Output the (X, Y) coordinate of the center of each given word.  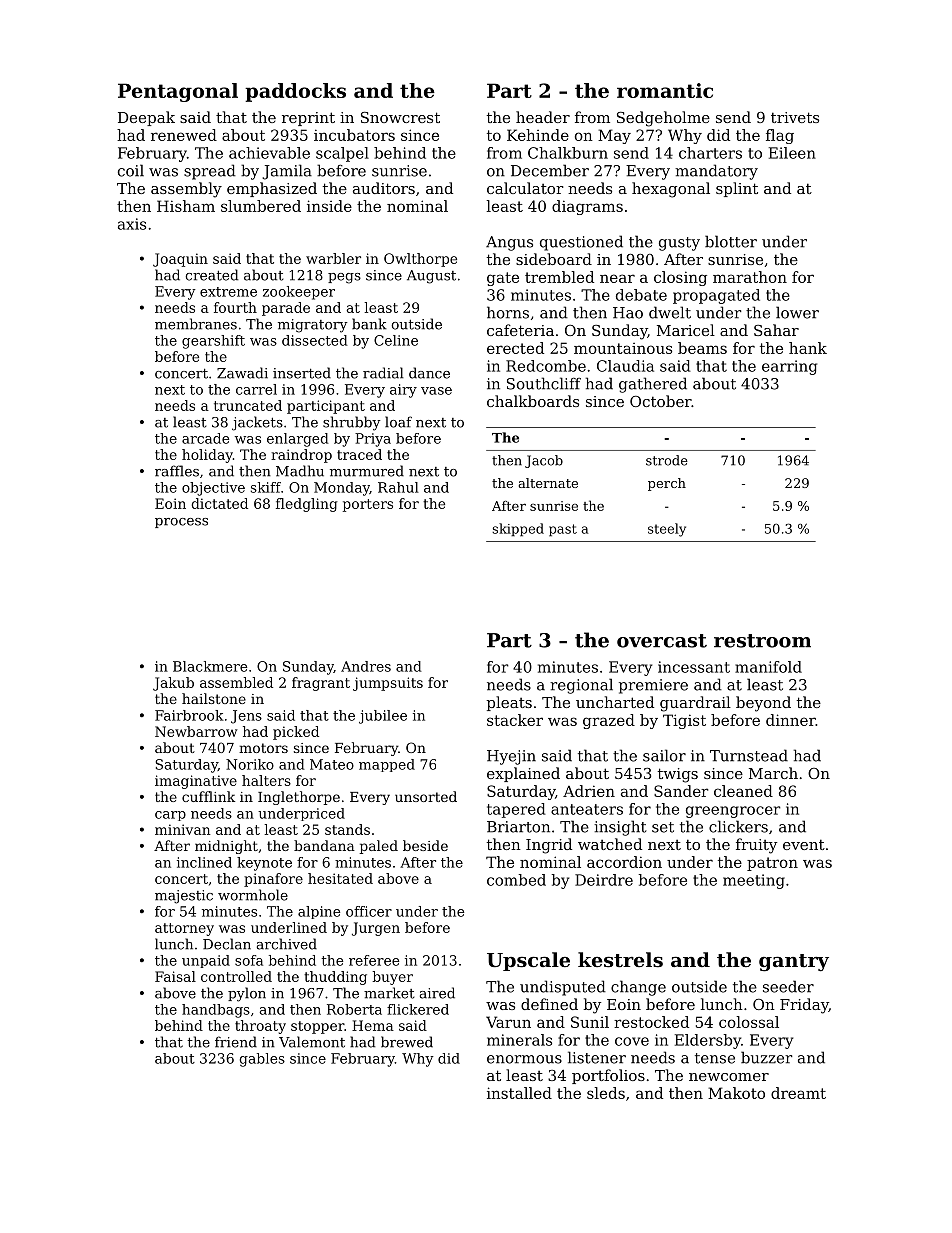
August (431, 277)
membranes (196, 324)
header (543, 117)
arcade (205, 438)
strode (667, 460)
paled (378, 847)
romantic (665, 90)
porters (368, 505)
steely (667, 530)
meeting (754, 881)
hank (808, 348)
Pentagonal (178, 92)
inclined (204, 862)
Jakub (173, 684)
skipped (518, 530)
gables (262, 1060)
